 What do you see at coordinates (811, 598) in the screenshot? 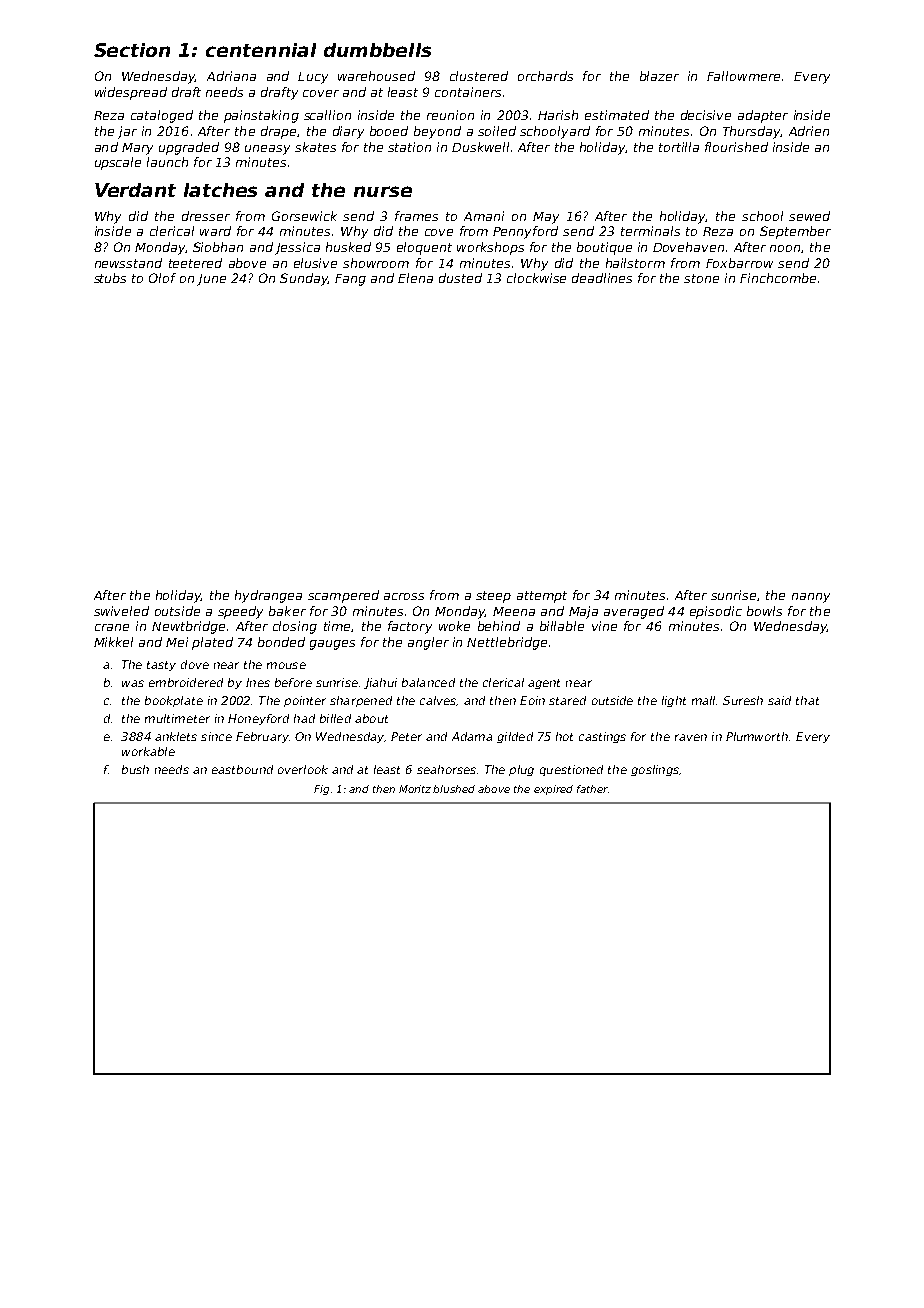
I see `nanny` at bounding box center [811, 598].
